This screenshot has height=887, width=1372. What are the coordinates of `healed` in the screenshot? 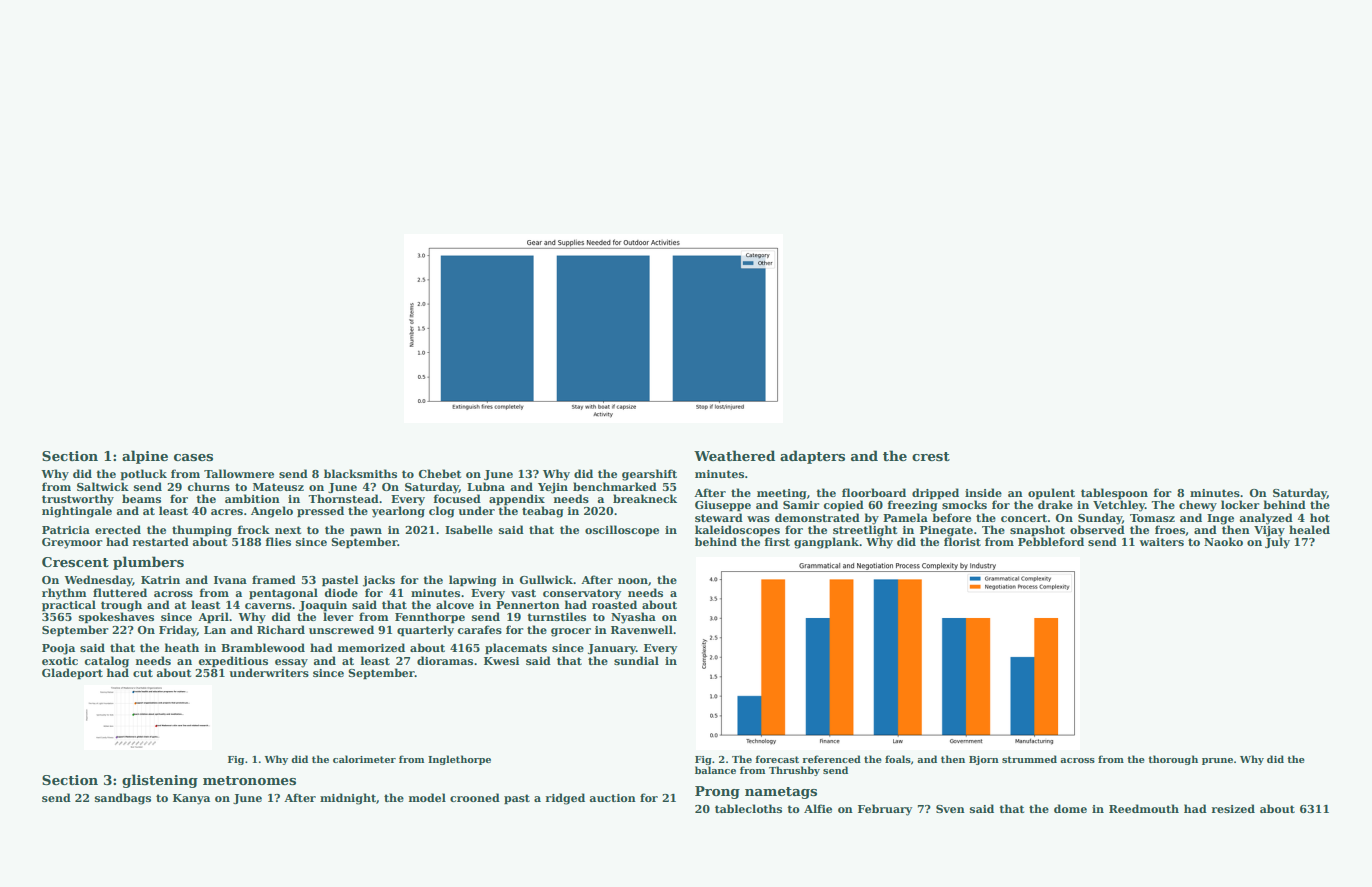 It's located at (1309, 529).
